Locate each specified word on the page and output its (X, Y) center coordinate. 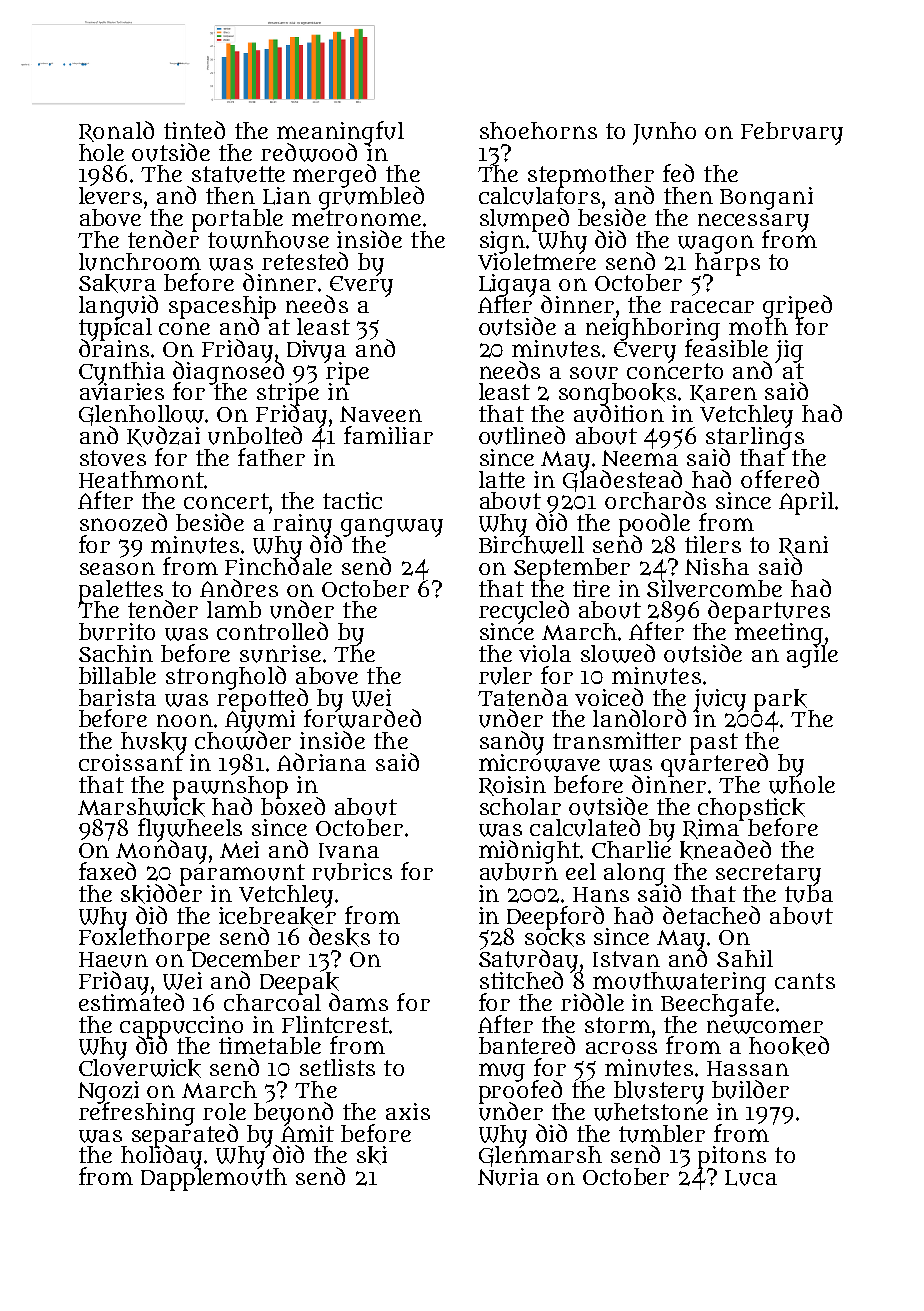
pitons (732, 1157)
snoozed (123, 522)
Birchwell (531, 545)
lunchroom (140, 262)
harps (727, 264)
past (714, 744)
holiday (161, 1157)
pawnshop (230, 787)
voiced (609, 697)
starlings (755, 438)
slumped (524, 219)
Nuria (508, 1177)
